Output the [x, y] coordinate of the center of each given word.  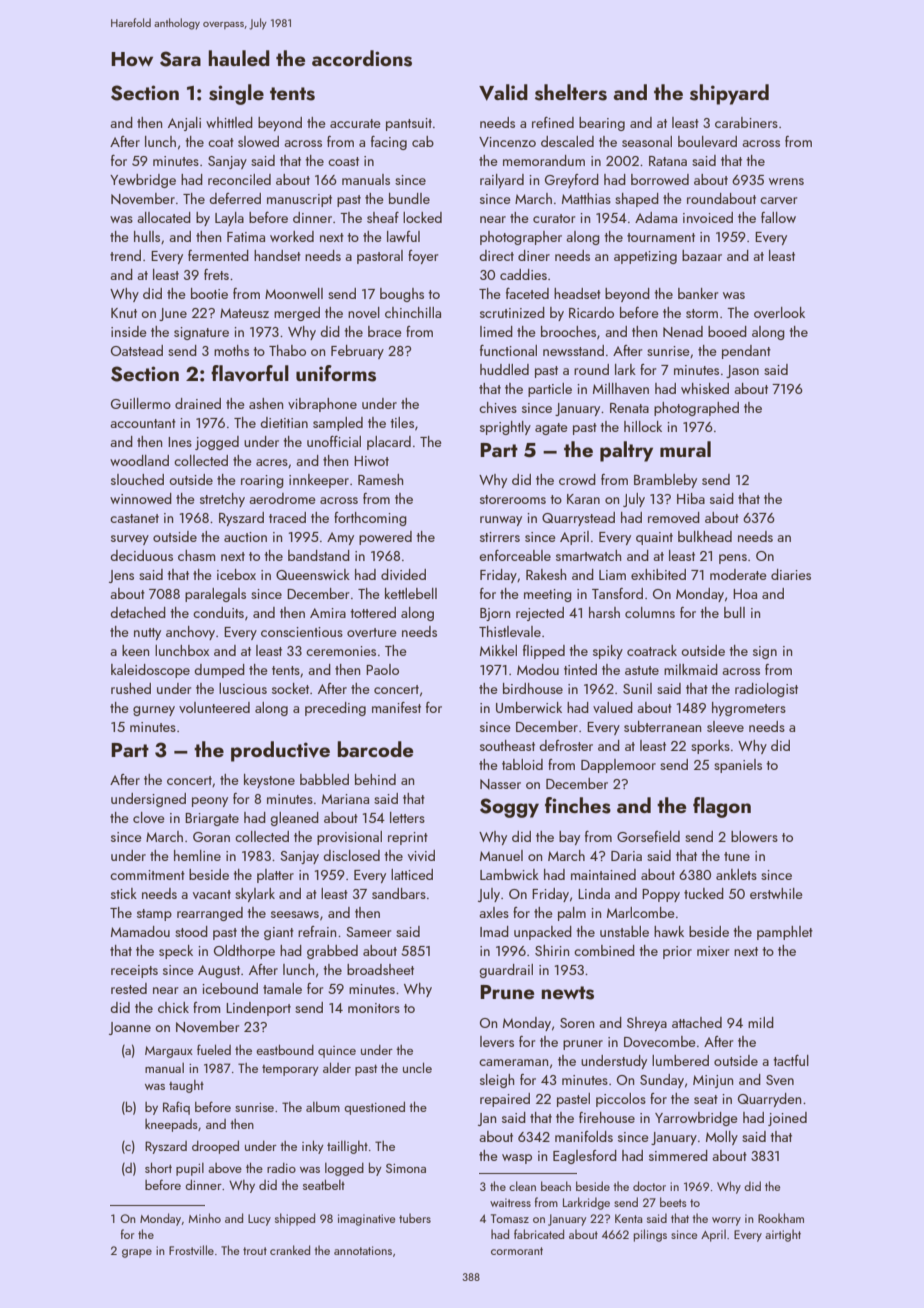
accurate [355, 123]
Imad [494, 931]
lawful [403, 236]
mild [761, 1022]
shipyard [729, 94]
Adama [656, 217]
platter [275, 876]
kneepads [171, 1125]
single [236, 94]
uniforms [336, 373]
